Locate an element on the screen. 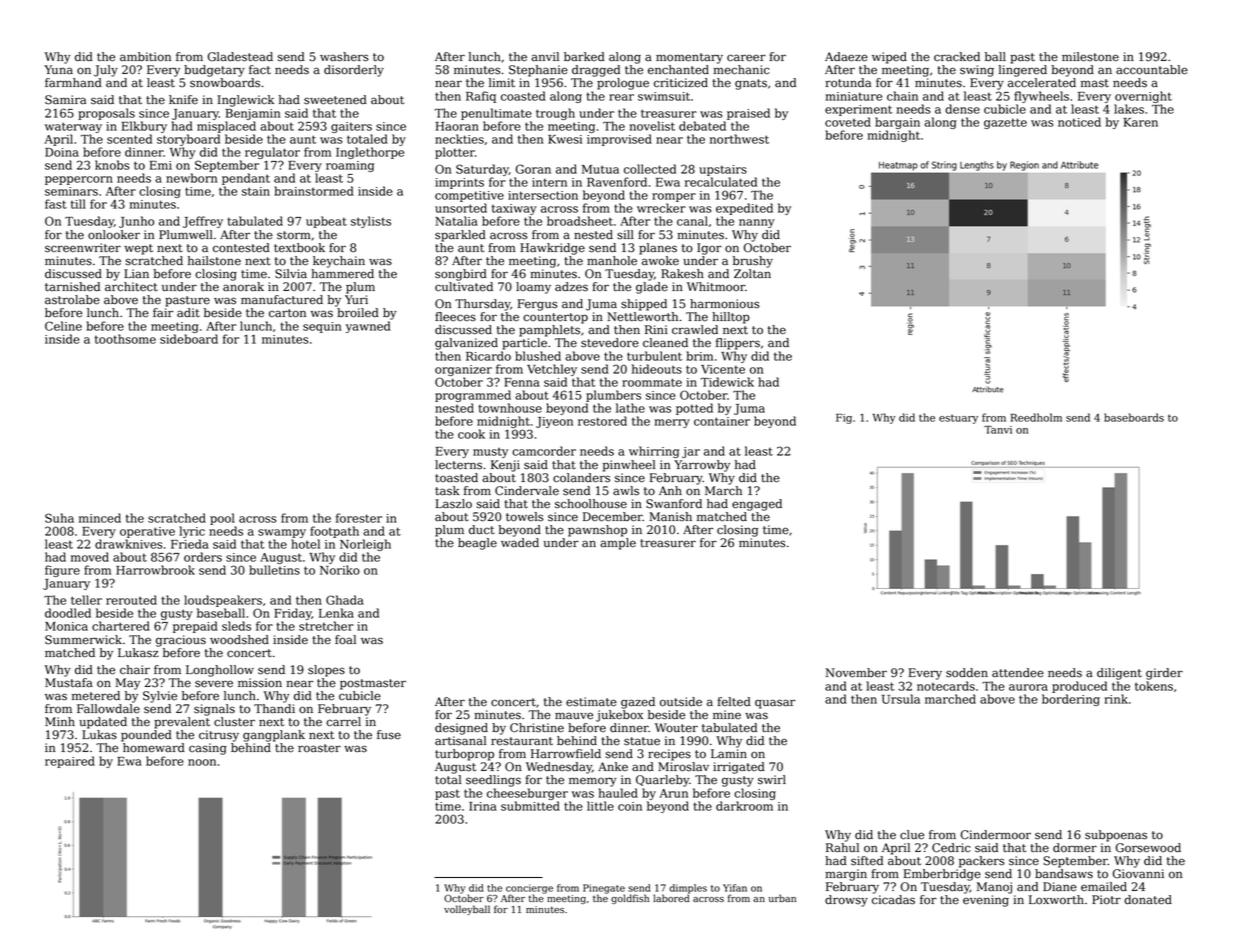  momentary is located at coordinates (689, 58).
